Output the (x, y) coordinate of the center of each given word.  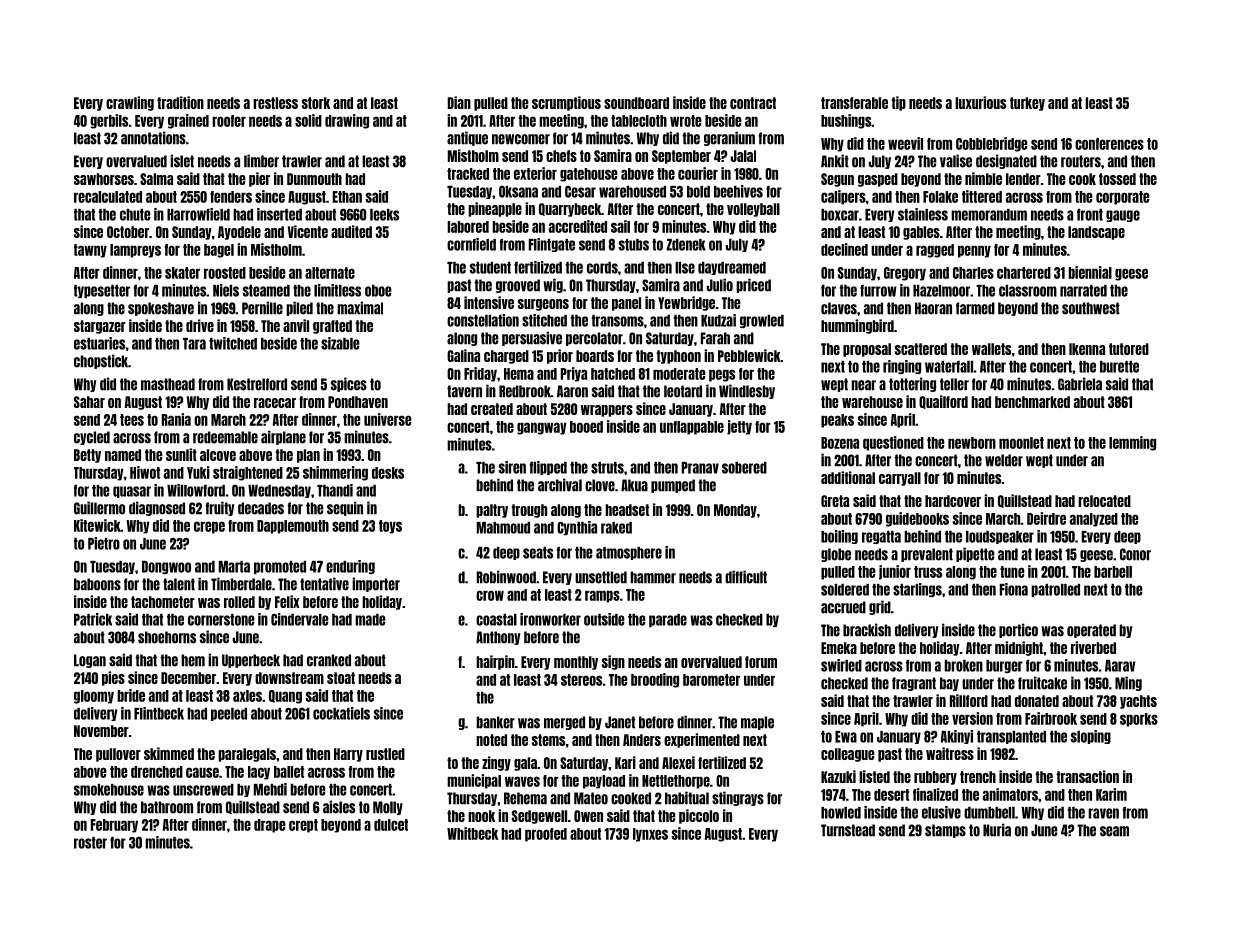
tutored (1129, 349)
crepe (209, 527)
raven (1103, 813)
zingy (496, 763)
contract (753, 103)
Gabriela (1080, 384)
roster (90, 843)
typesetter (102, 291)
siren (512, 467)
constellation (483, 320)
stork (316, 103)
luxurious (980, 102)
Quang (285, 697)
